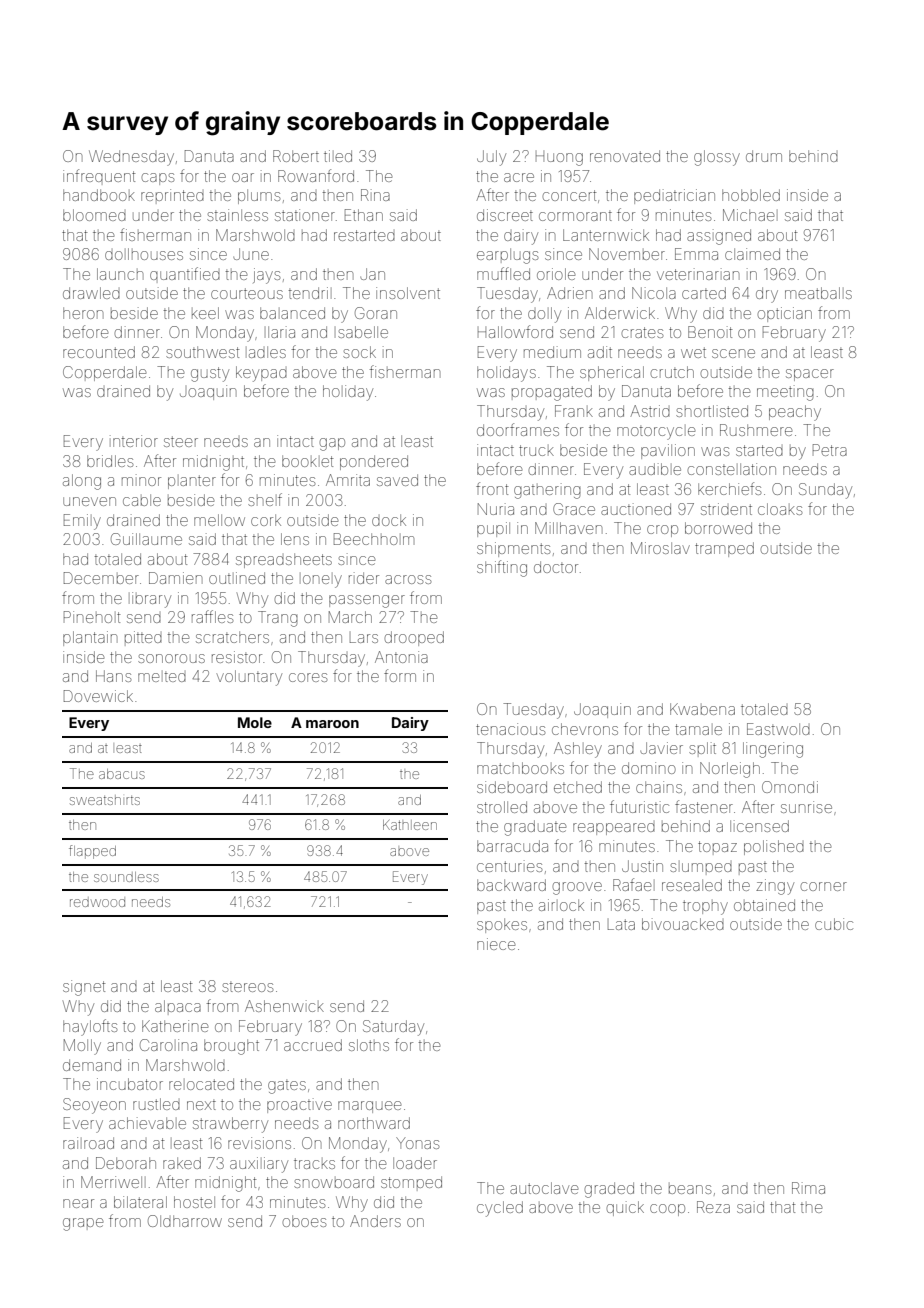 This screenshot has width=924, height=1308. What do you see at coordinates (512, 787) in the screenshot?
I see `sideboard` at bounding box center [512, 787].
